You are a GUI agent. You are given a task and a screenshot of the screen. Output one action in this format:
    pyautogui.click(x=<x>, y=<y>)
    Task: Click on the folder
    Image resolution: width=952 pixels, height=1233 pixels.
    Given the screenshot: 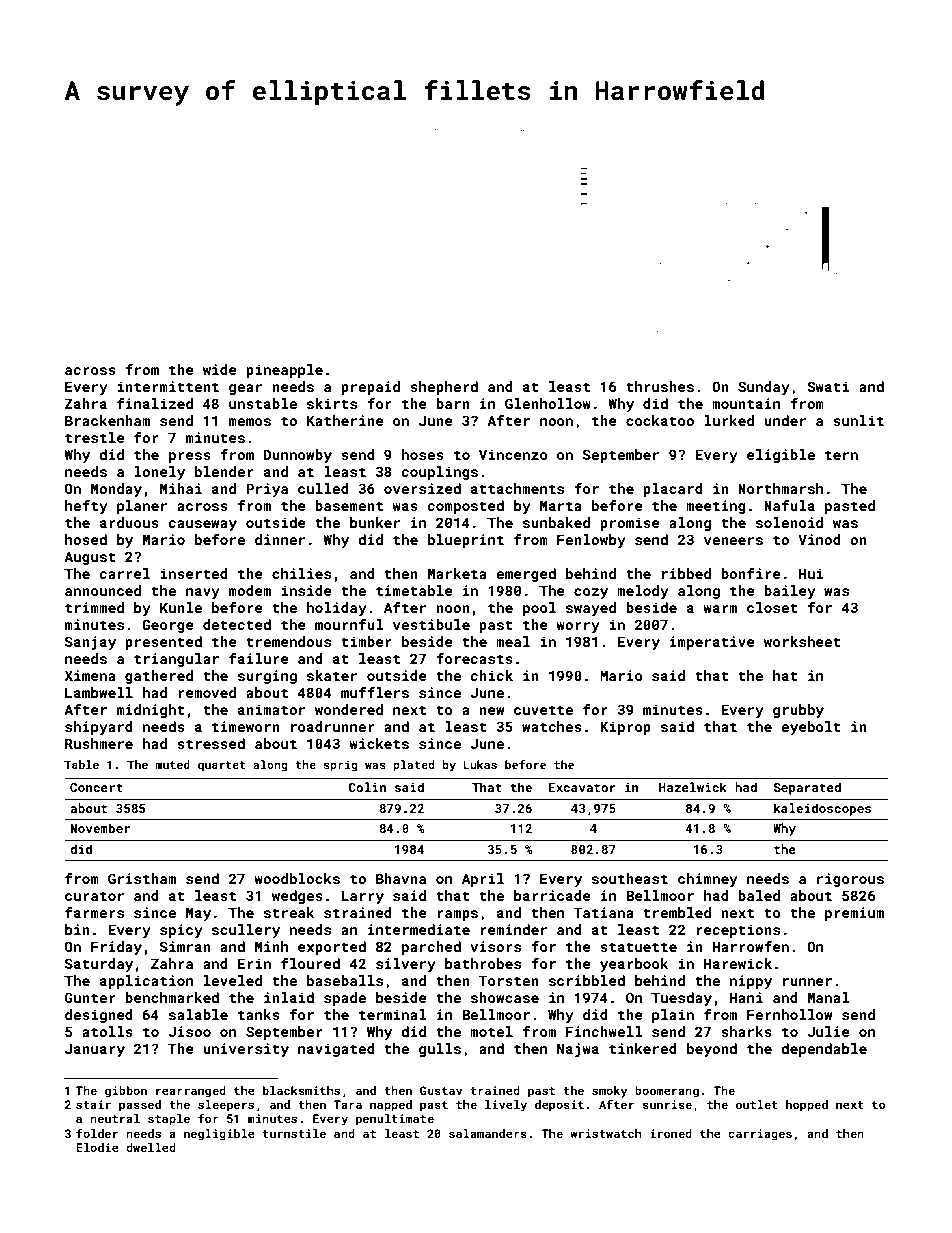 What is the action you would take?
    pyautogui.click(x=97, y=1133)
